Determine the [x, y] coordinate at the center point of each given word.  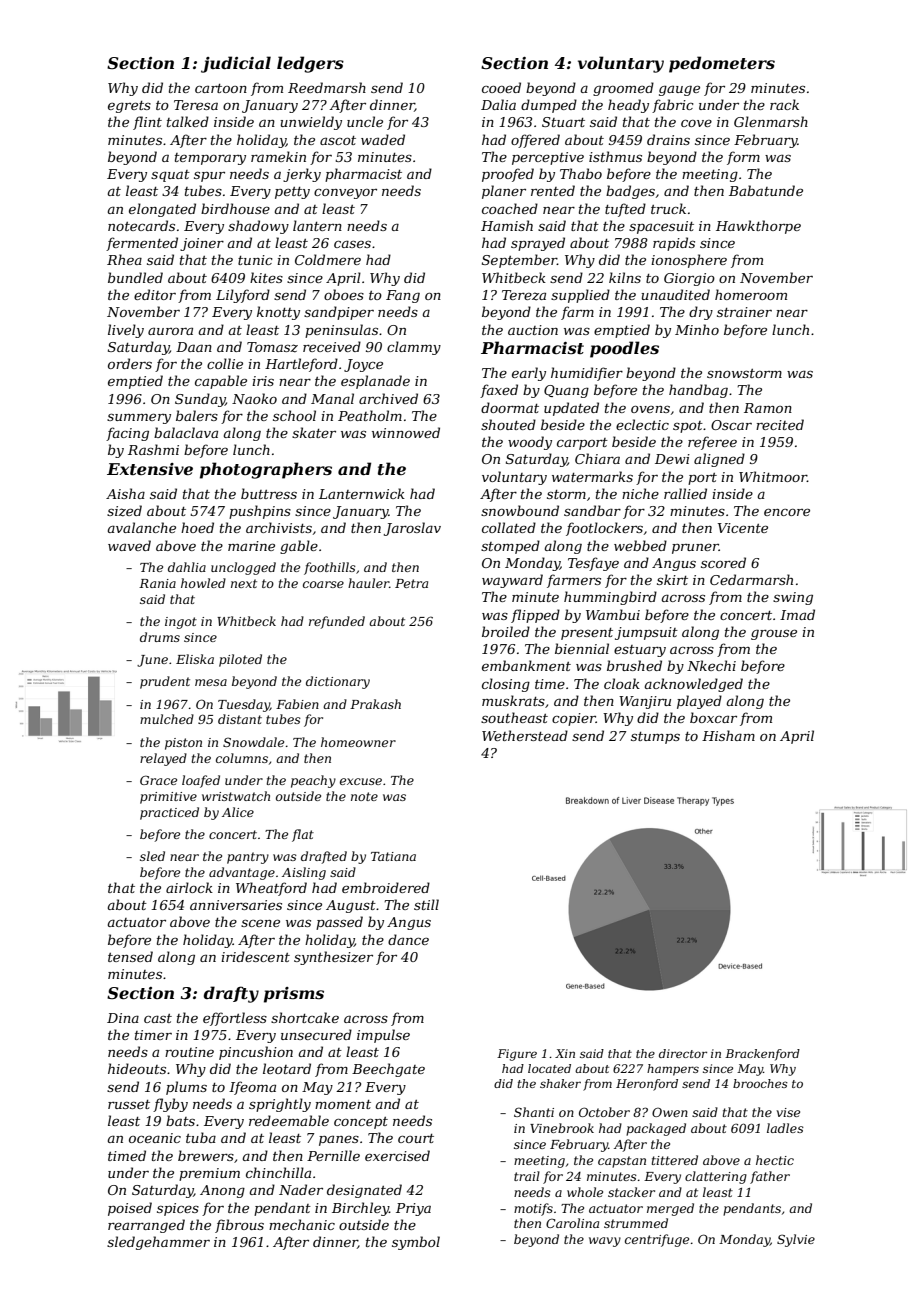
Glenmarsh [771, 121]
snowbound [520, 510]
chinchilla [278, 1172]
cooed [501, 87]
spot [688, 427]
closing [506, 685]
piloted [240, 660]
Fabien [297, 704]
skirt [672, 579]
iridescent [255, 956]
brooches [760, 1083]
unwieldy [311, 123]
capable [221, 382]
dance [408, 939]
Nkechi [711, 665]
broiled [506, 631]
